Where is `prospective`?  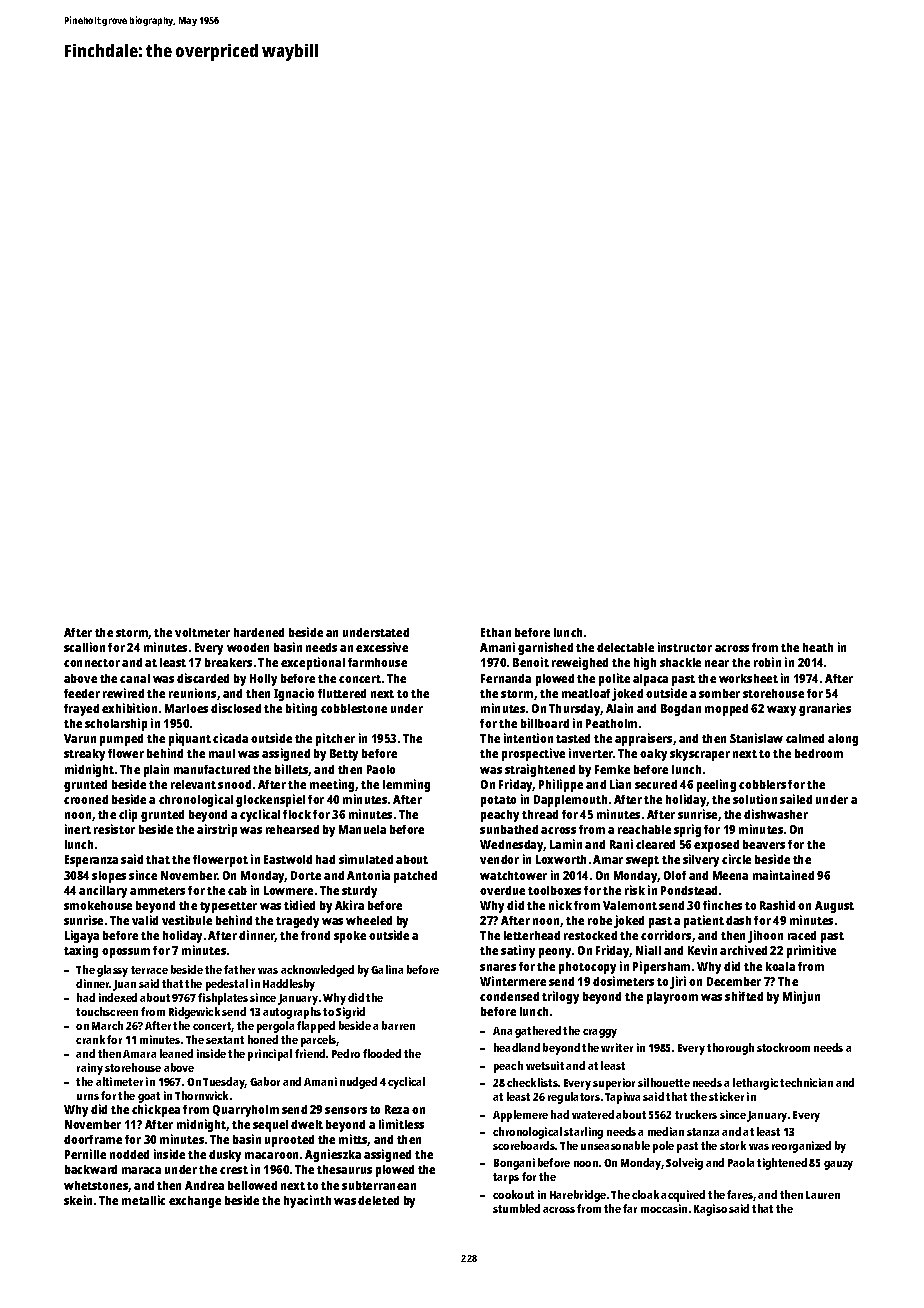 prospective is located at coordinates (533, 754).
